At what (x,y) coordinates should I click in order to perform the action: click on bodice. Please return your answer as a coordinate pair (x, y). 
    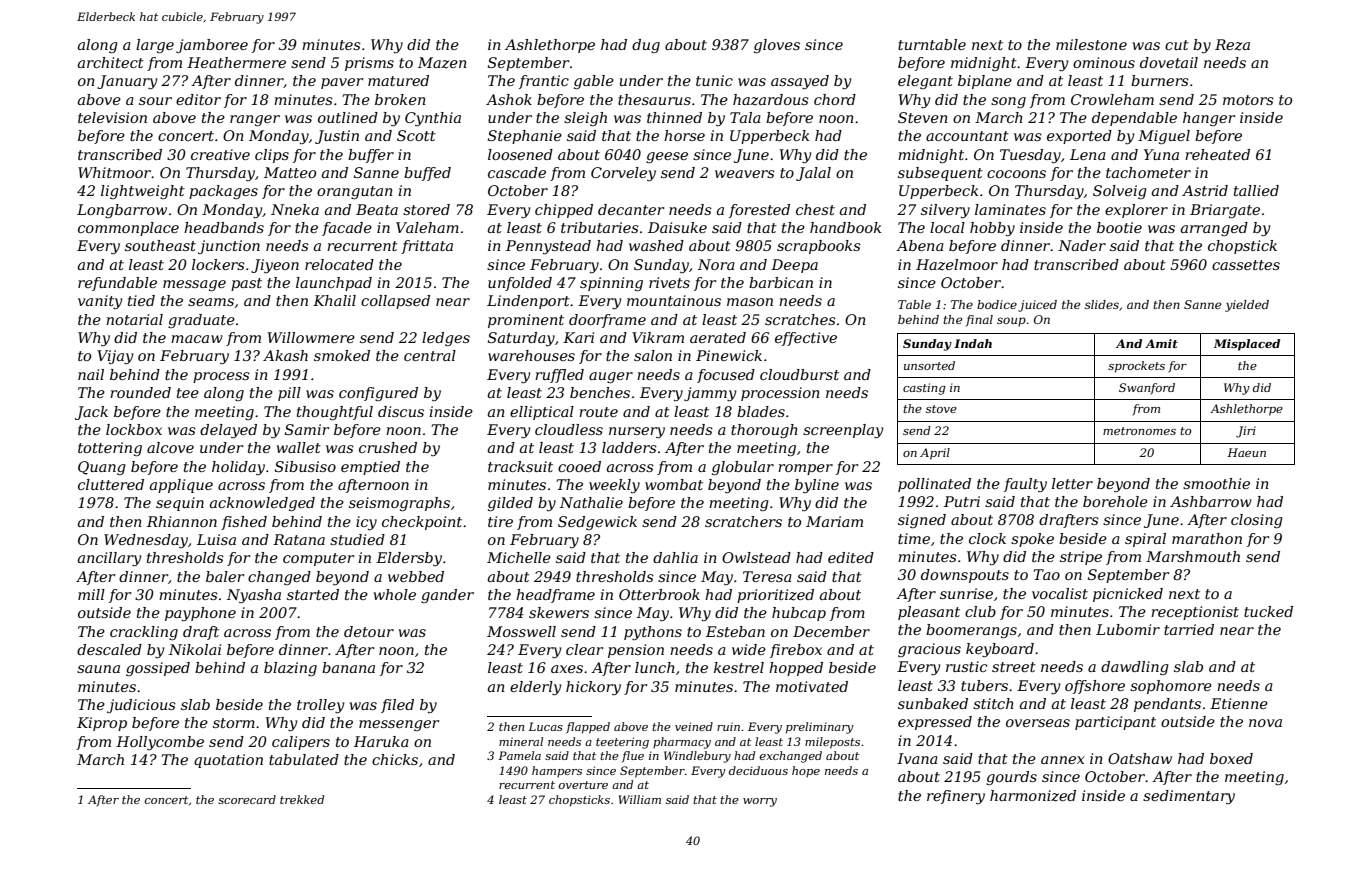
    Looking at the image, I should click on (997, 304).
